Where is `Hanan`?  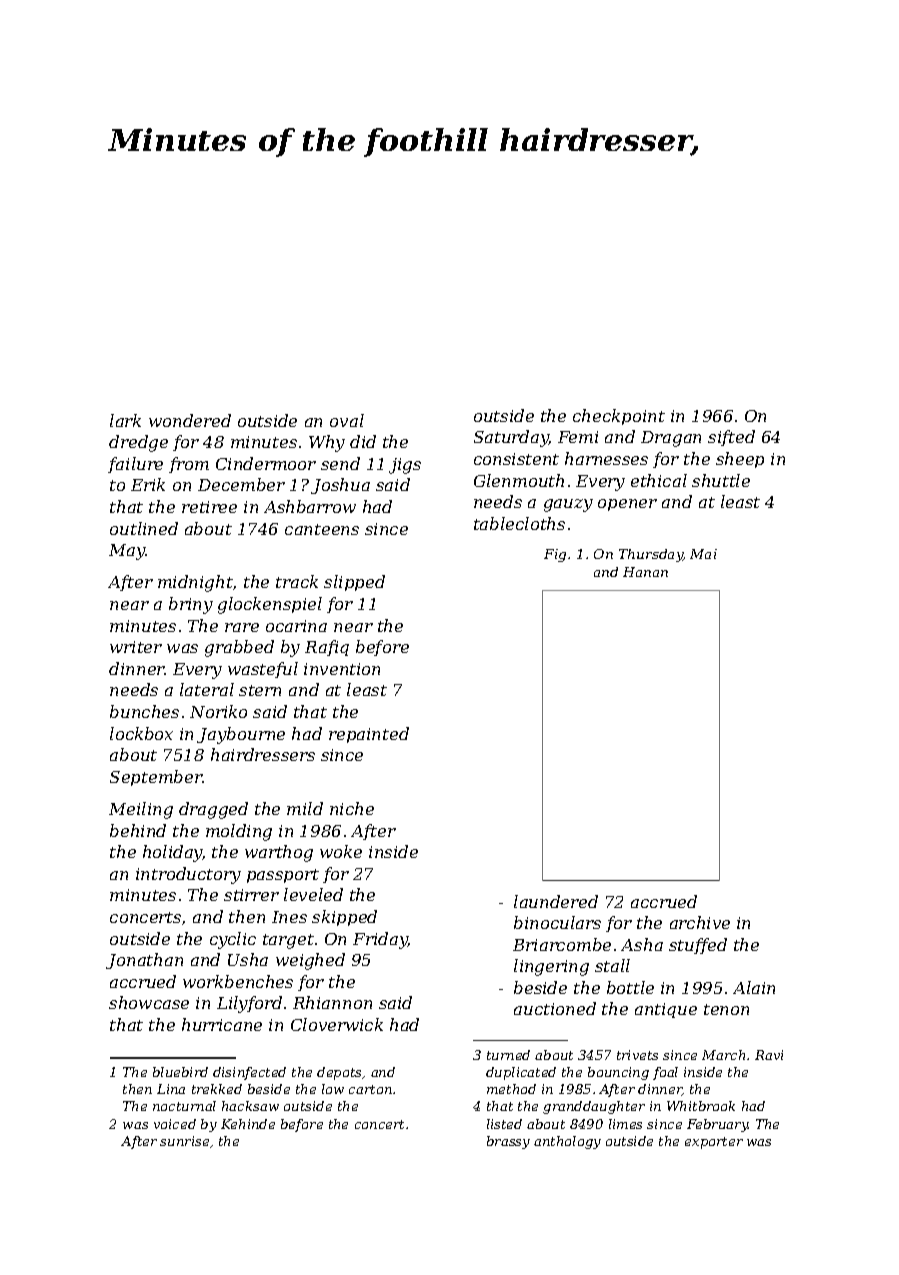 Hanan is located at coordinates (645, 572).
